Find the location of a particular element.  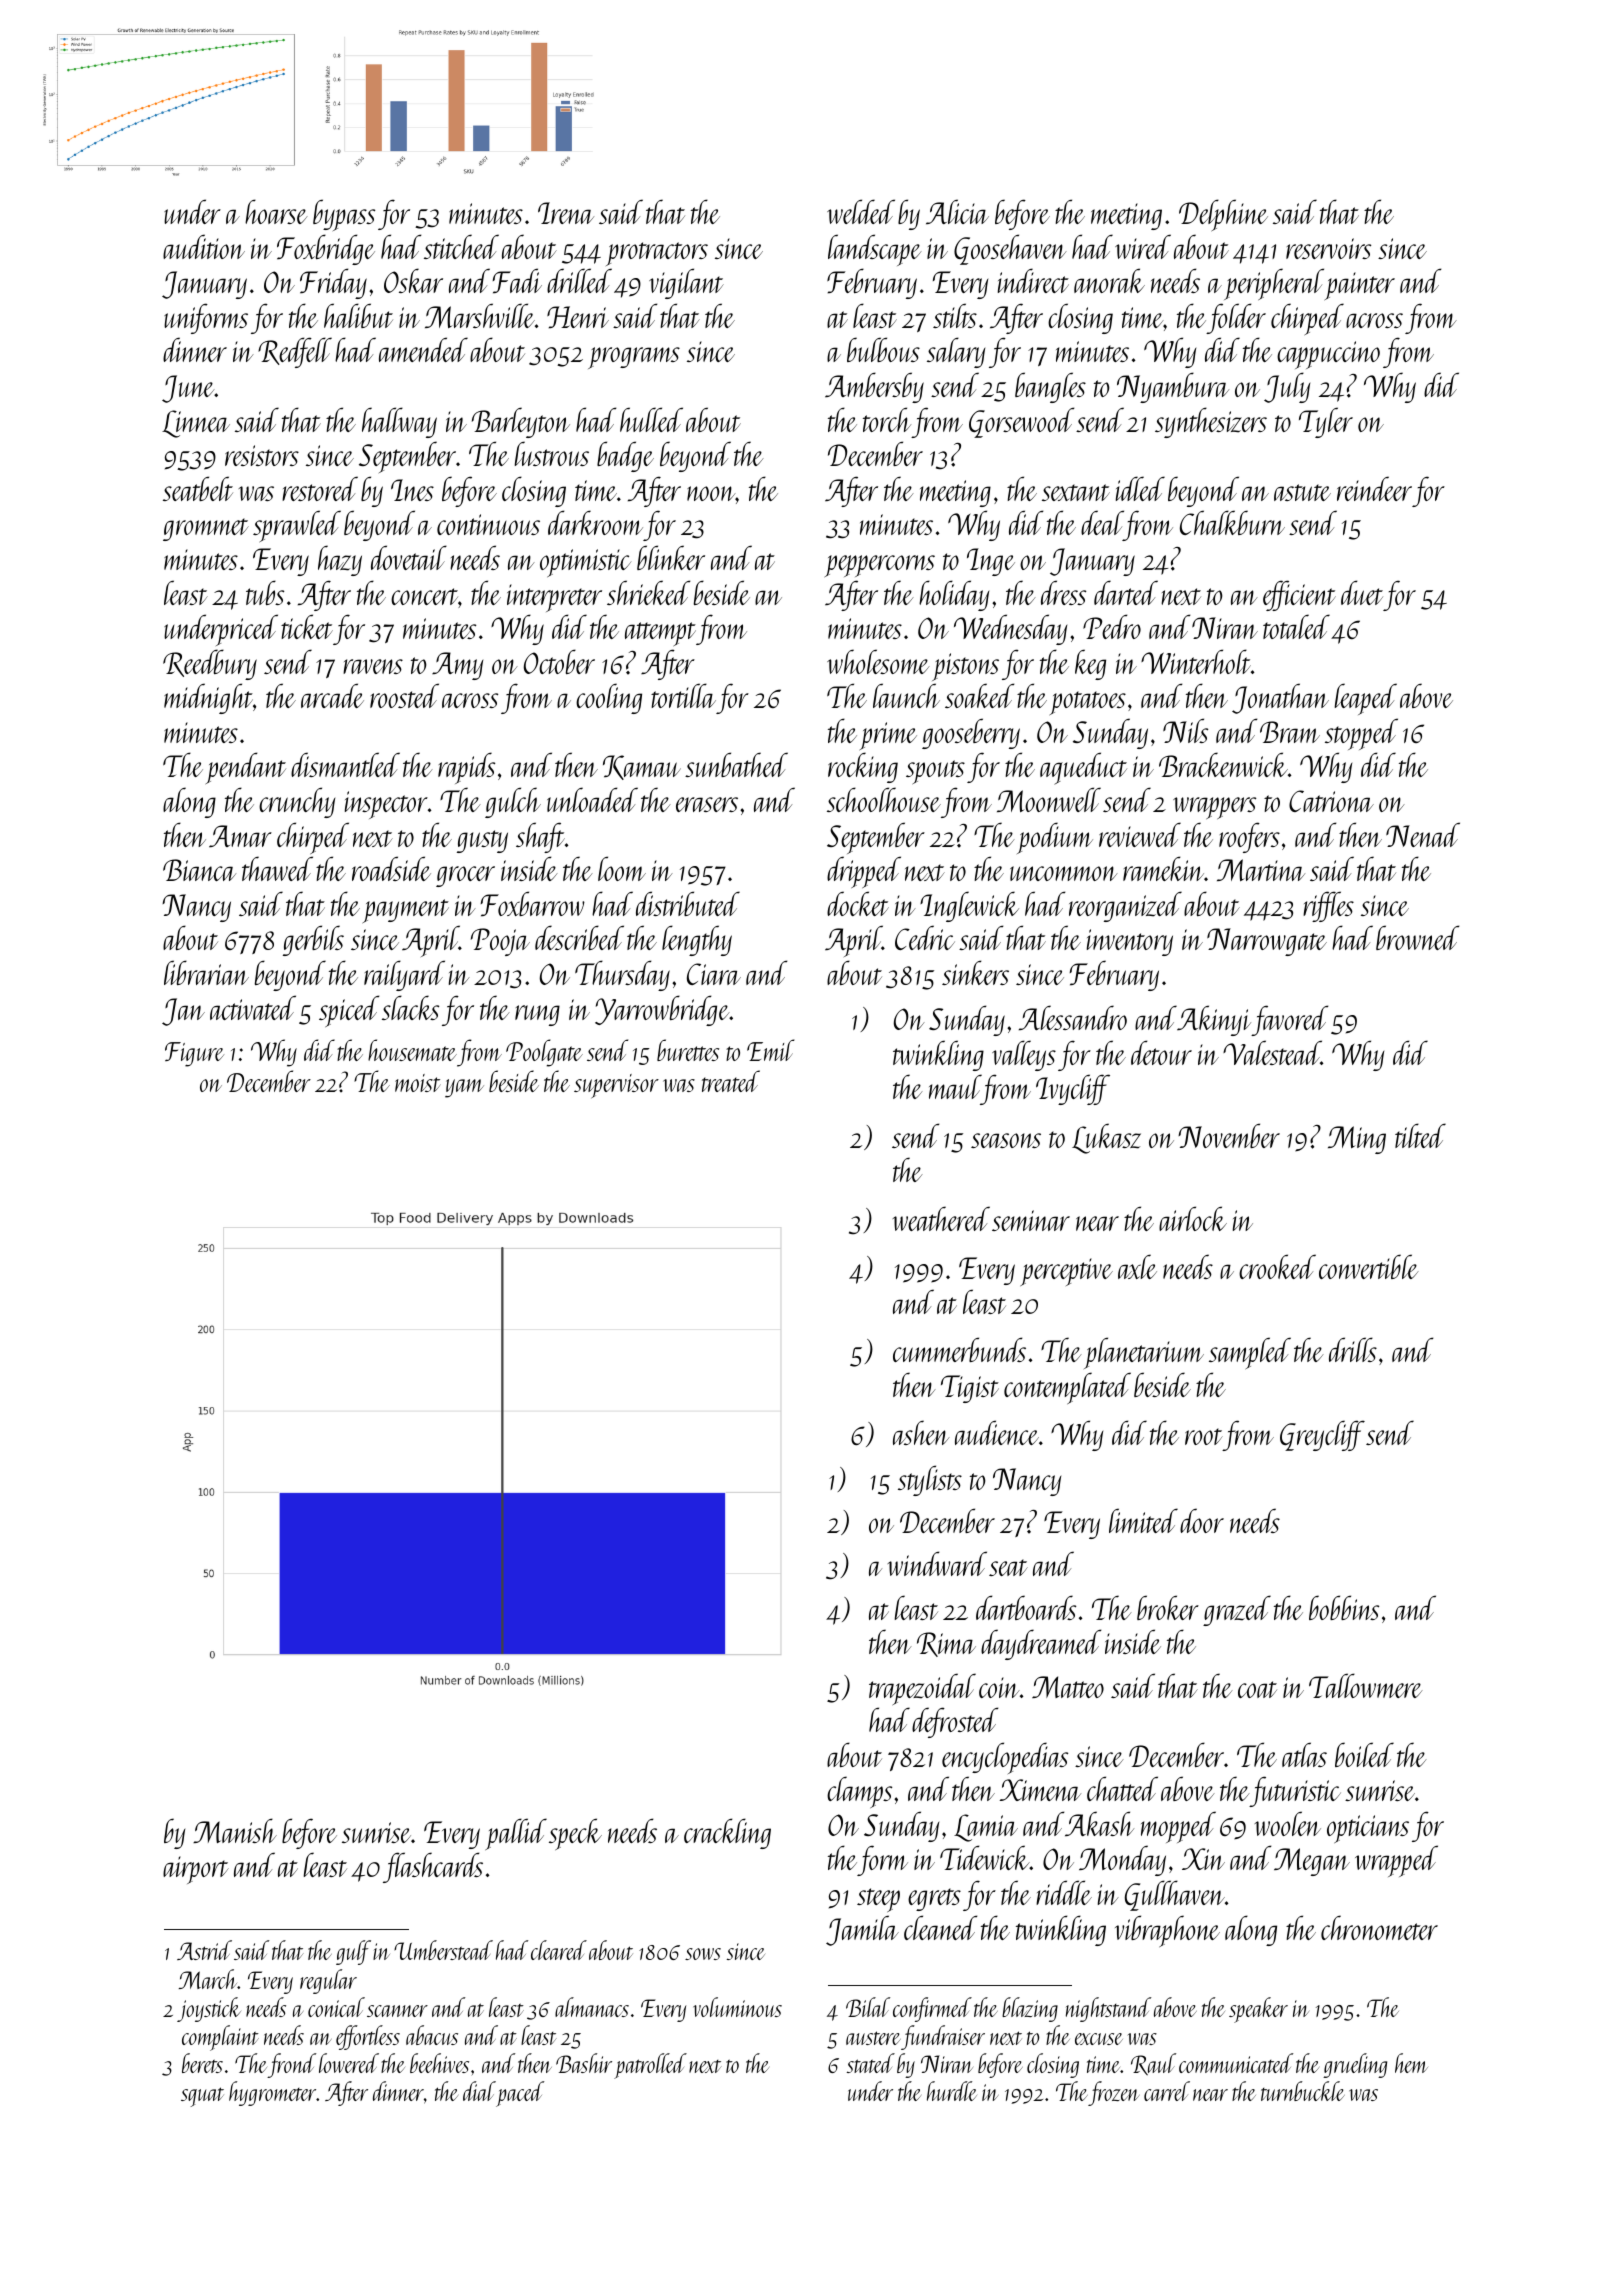

Nenad is located at coordinates (1423, 834).
